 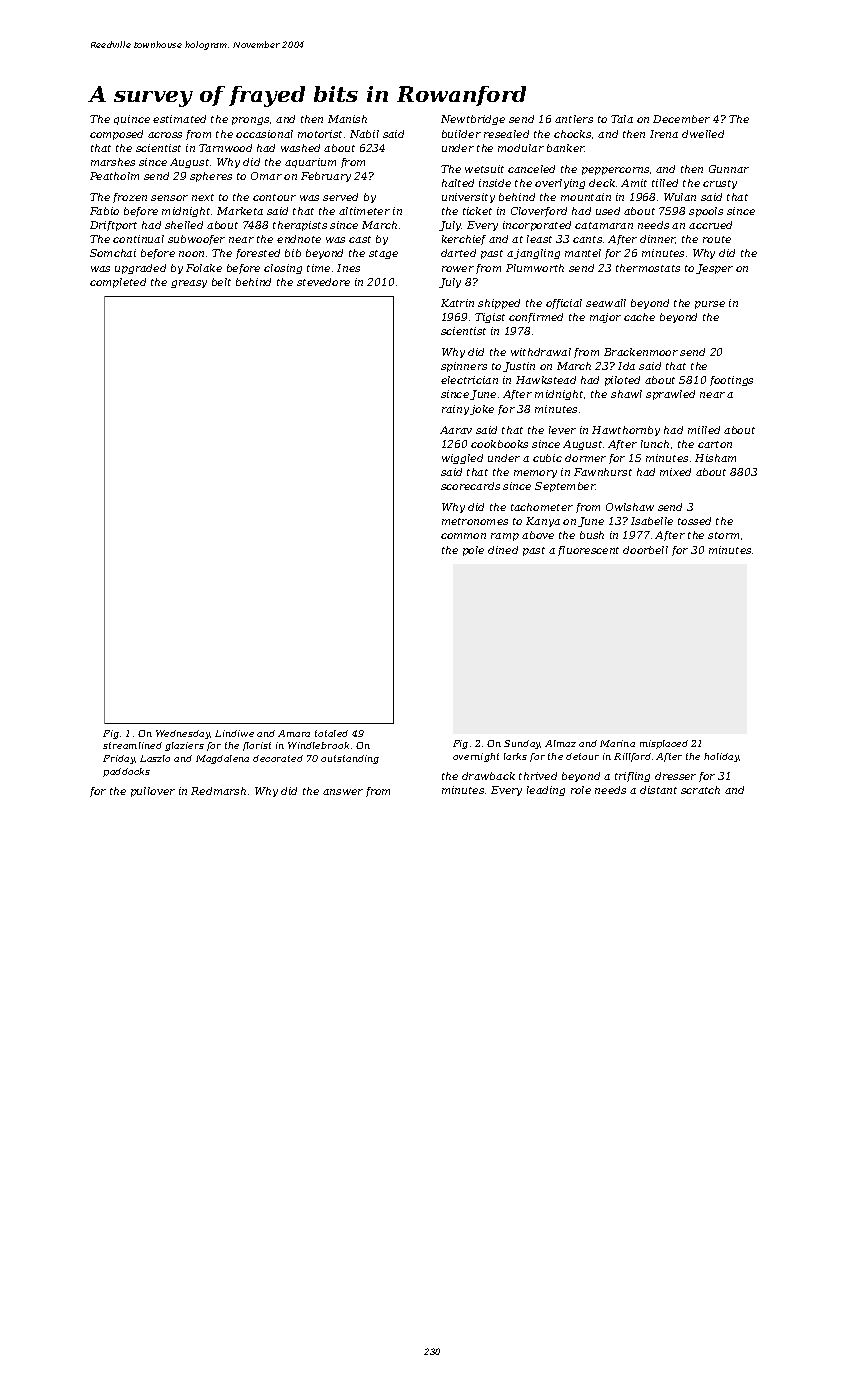 What do you see at coordinates (320, 134) in the screenshot?
I see `motorist` at bounding box center [320, 134].
